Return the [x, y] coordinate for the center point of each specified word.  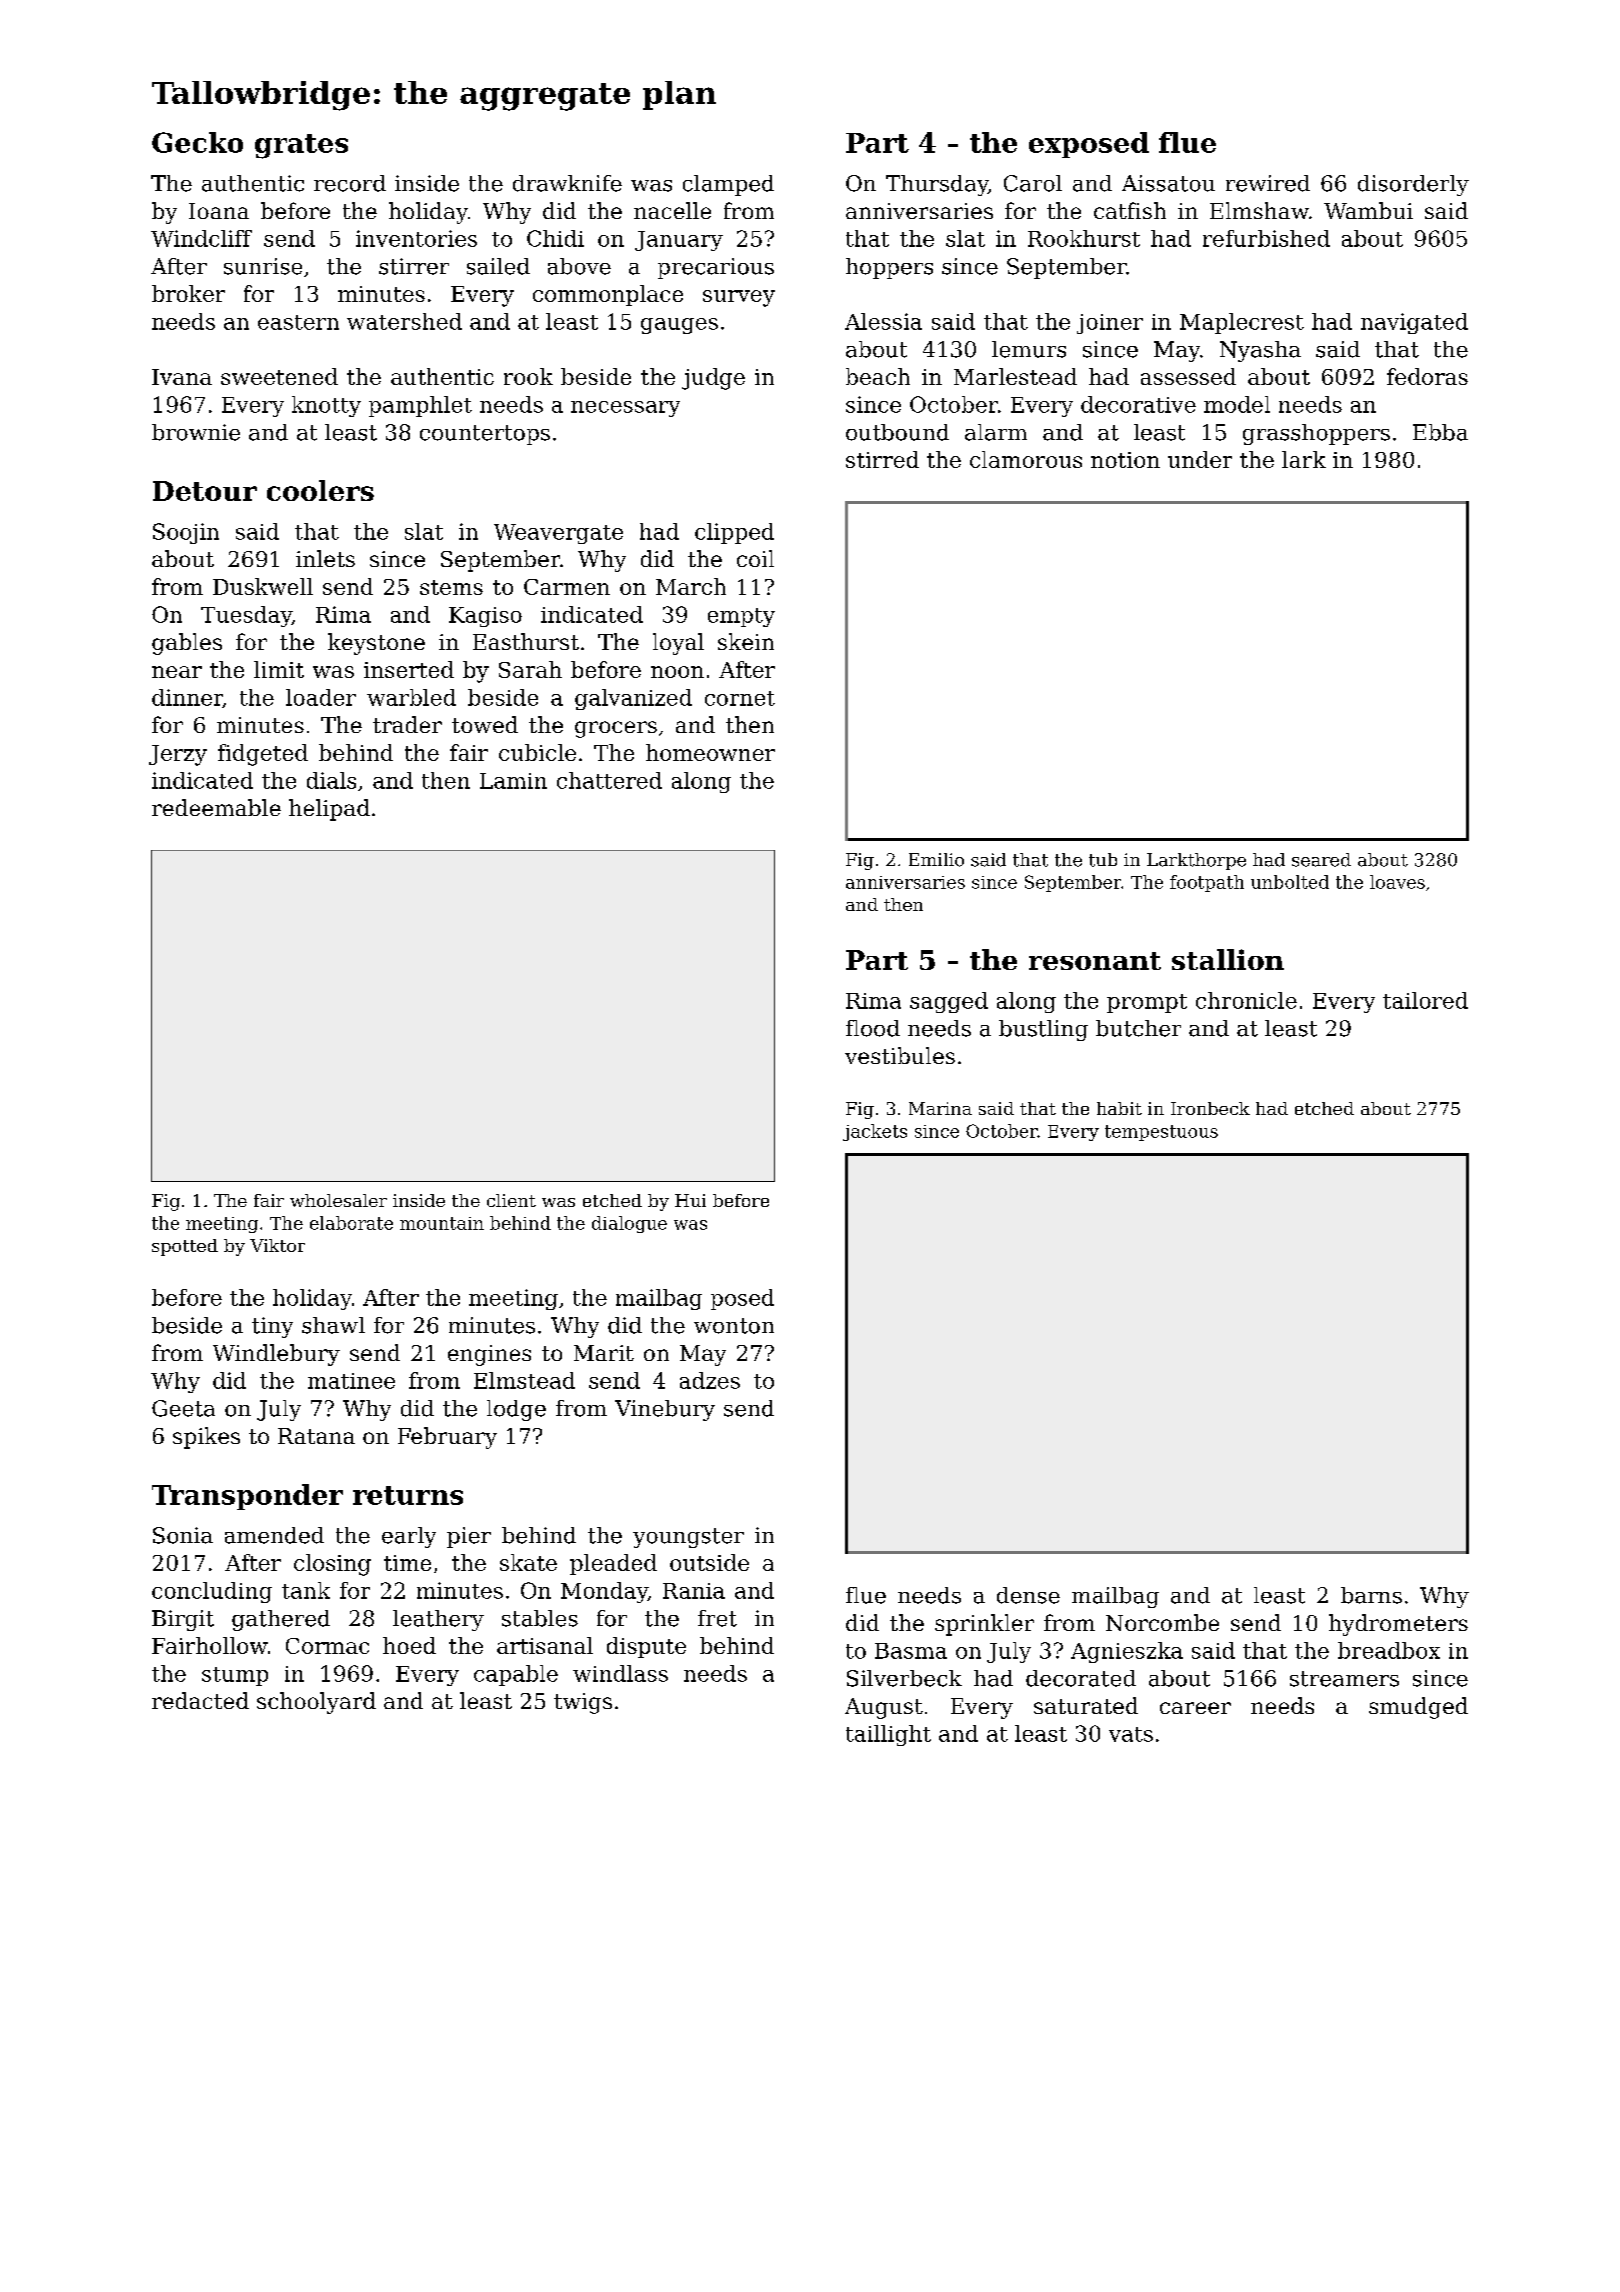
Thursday [937, 185]
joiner [1110, 324]
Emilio [936, 860]
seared [1321, 860]
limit [279, 669]
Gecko [197, 142]
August [884, 1708]
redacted [200, 1700]
